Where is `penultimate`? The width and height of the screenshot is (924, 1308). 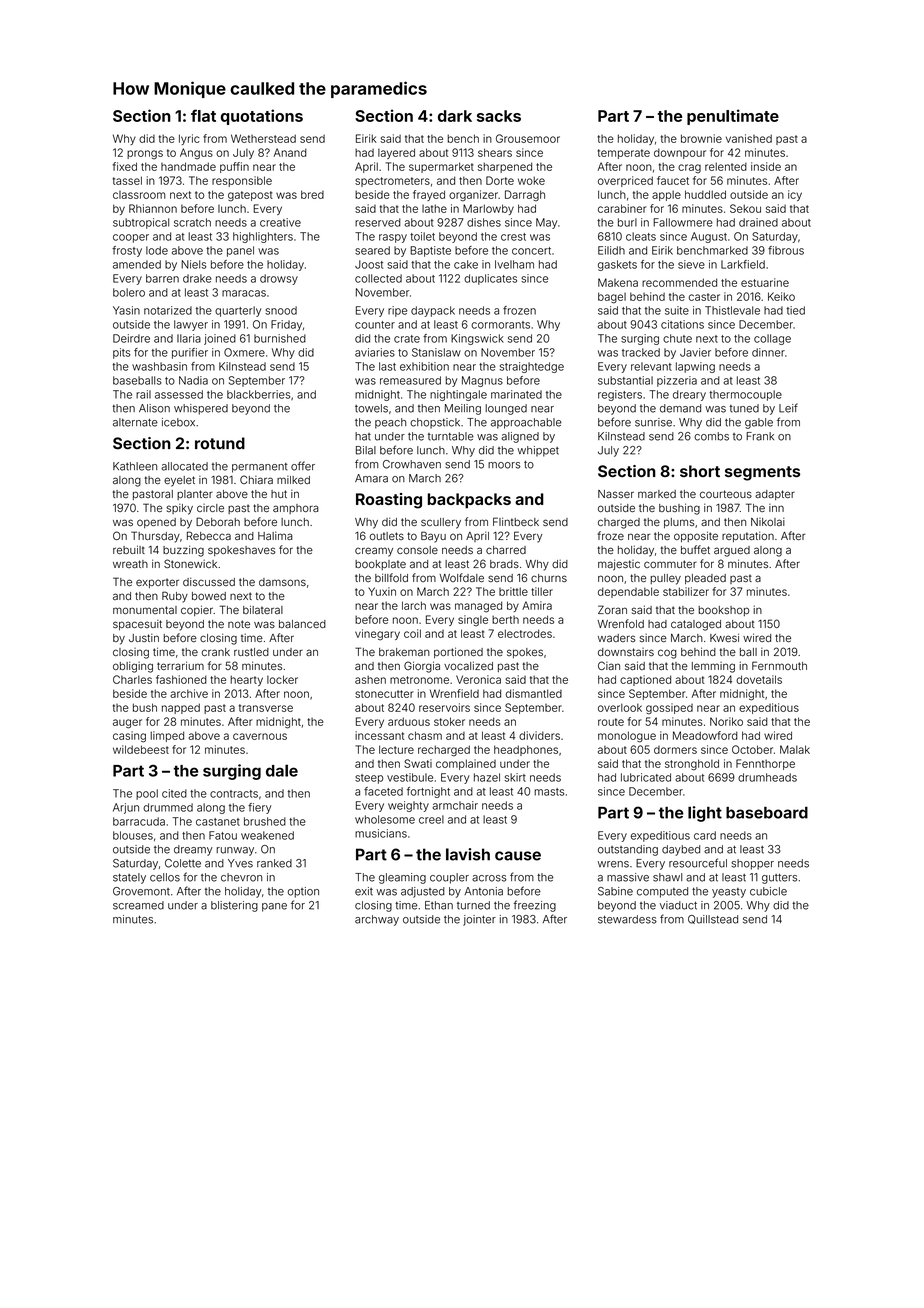
penultimate is located at coordinates (733, 117).
